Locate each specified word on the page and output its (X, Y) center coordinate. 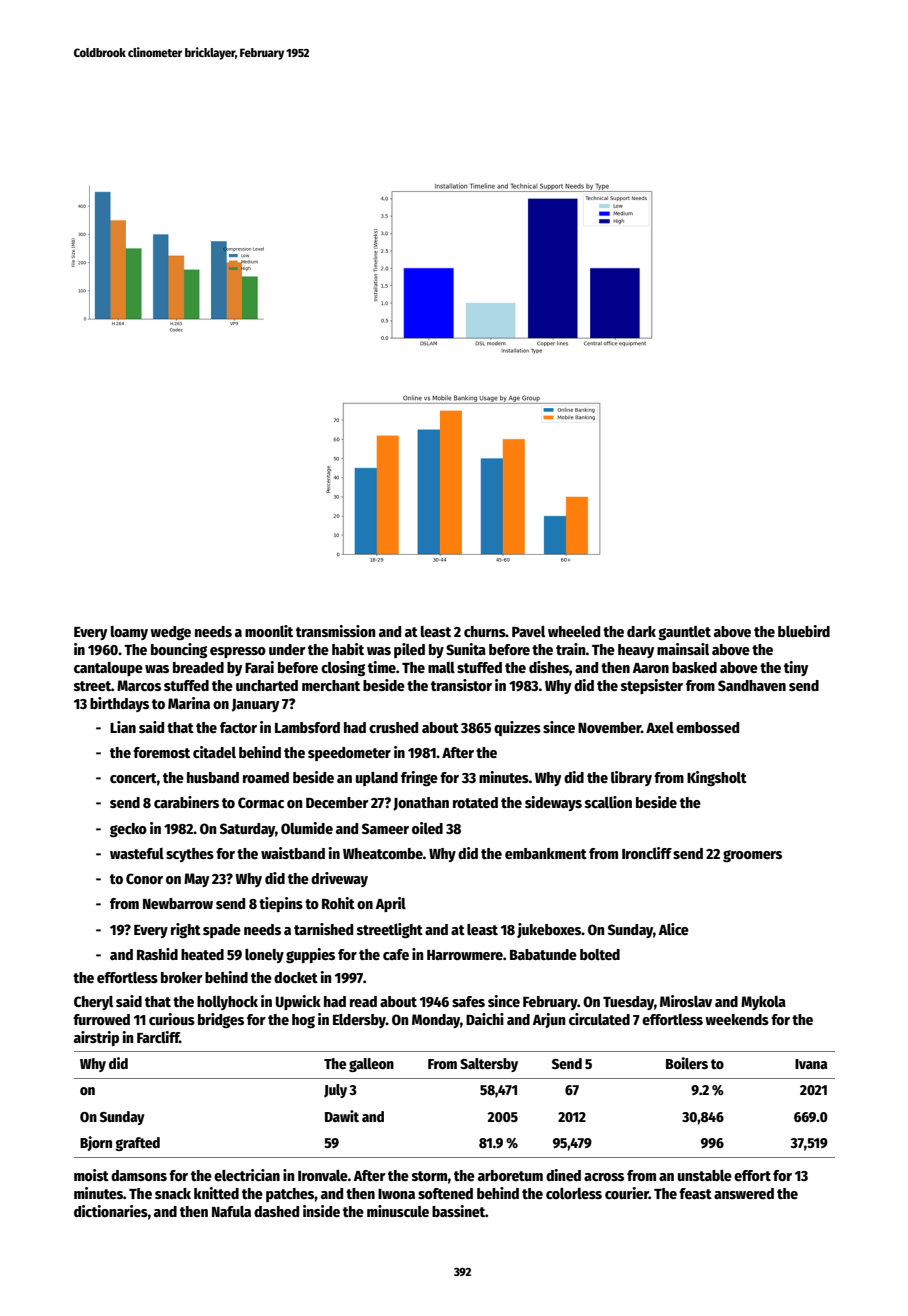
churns (485, 631)
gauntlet (684, 633)
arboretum (510, 1175)
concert (133, 778)
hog (303, 1021)
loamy (129, 633)
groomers (752, 856)
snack (173, 1193)
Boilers (687, 1063)
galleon (371, 1065)
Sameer (385, 828)
